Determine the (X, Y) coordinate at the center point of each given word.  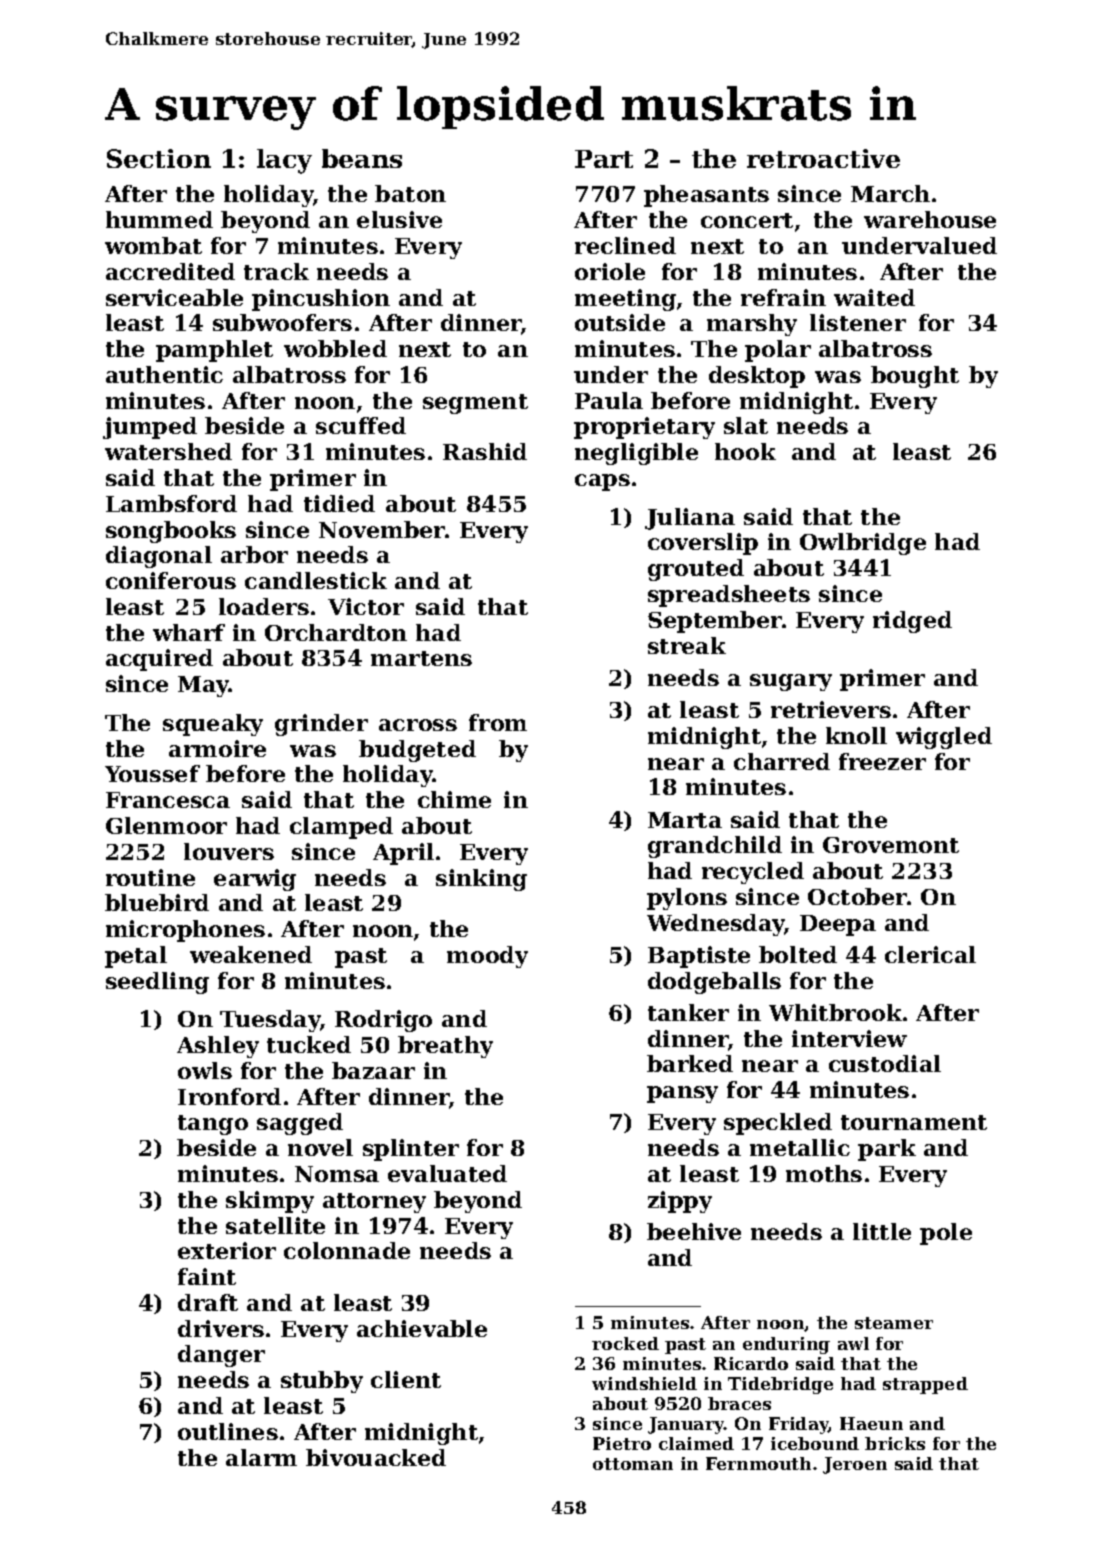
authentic (164, 374)
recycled (753, 873)
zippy (680, 1202)
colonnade (347, 1250)
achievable (422, 1328)
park (887, 1150)
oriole (610, 271)
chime (454, 799)
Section (159, 158)
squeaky (213, 725)
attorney (374, 1203)
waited (874, 297)
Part (604, 159)
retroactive (823, 158)
